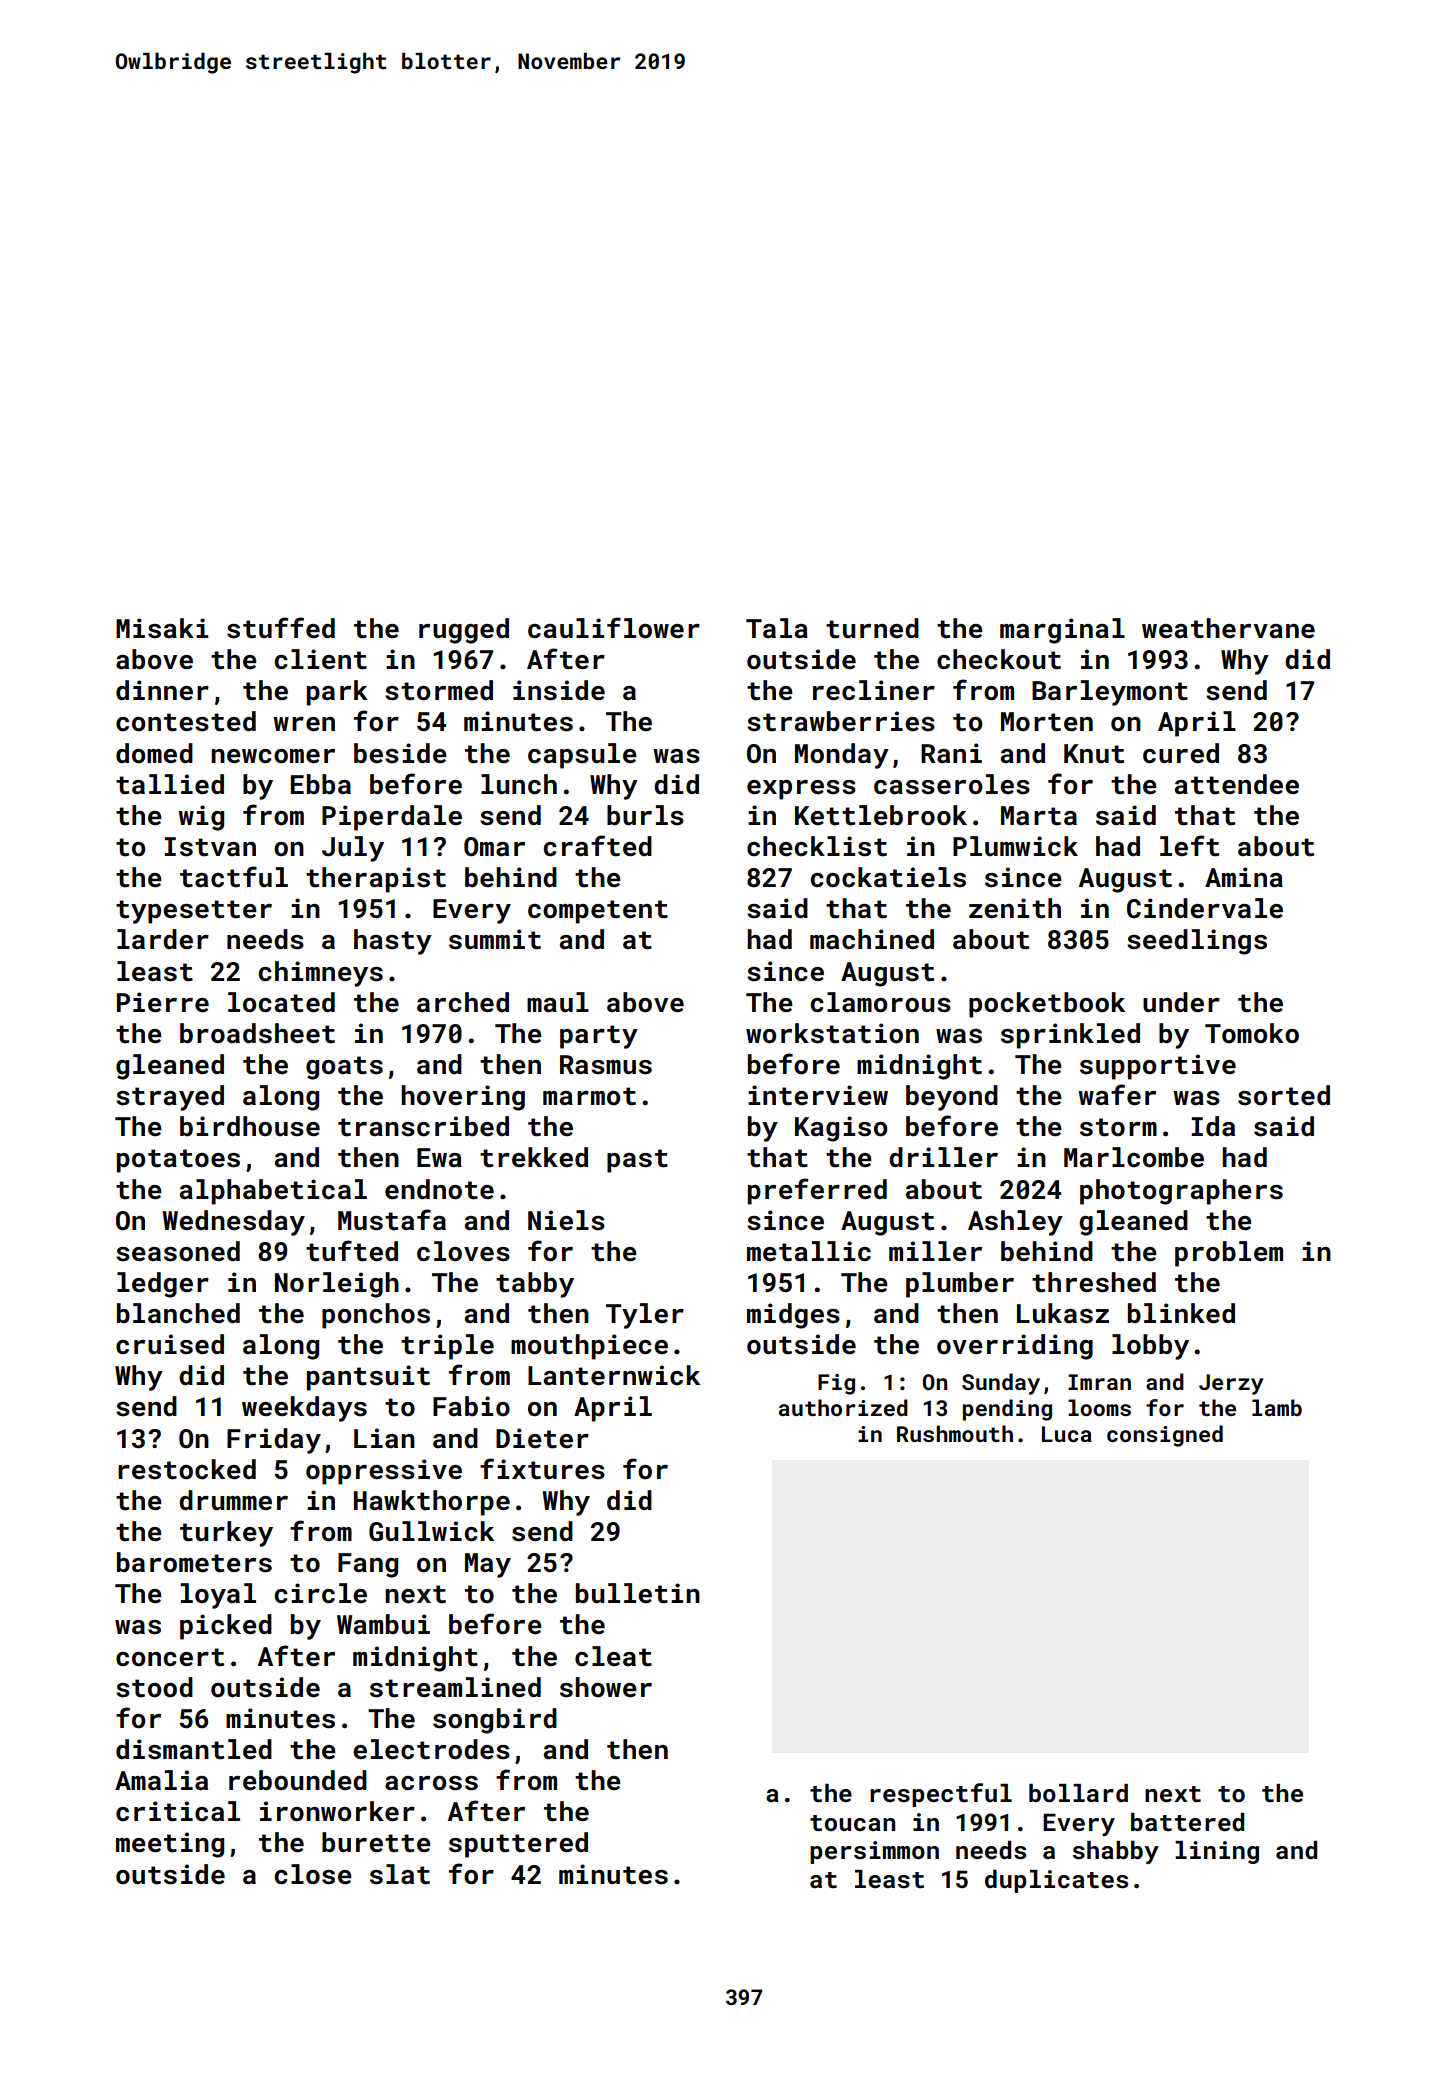 This screenshot has width=1450, height=2100. What do you see at coordinates (606, 1687) in the screenshot?
I see `shower` at bounding box center [606, 1687].
